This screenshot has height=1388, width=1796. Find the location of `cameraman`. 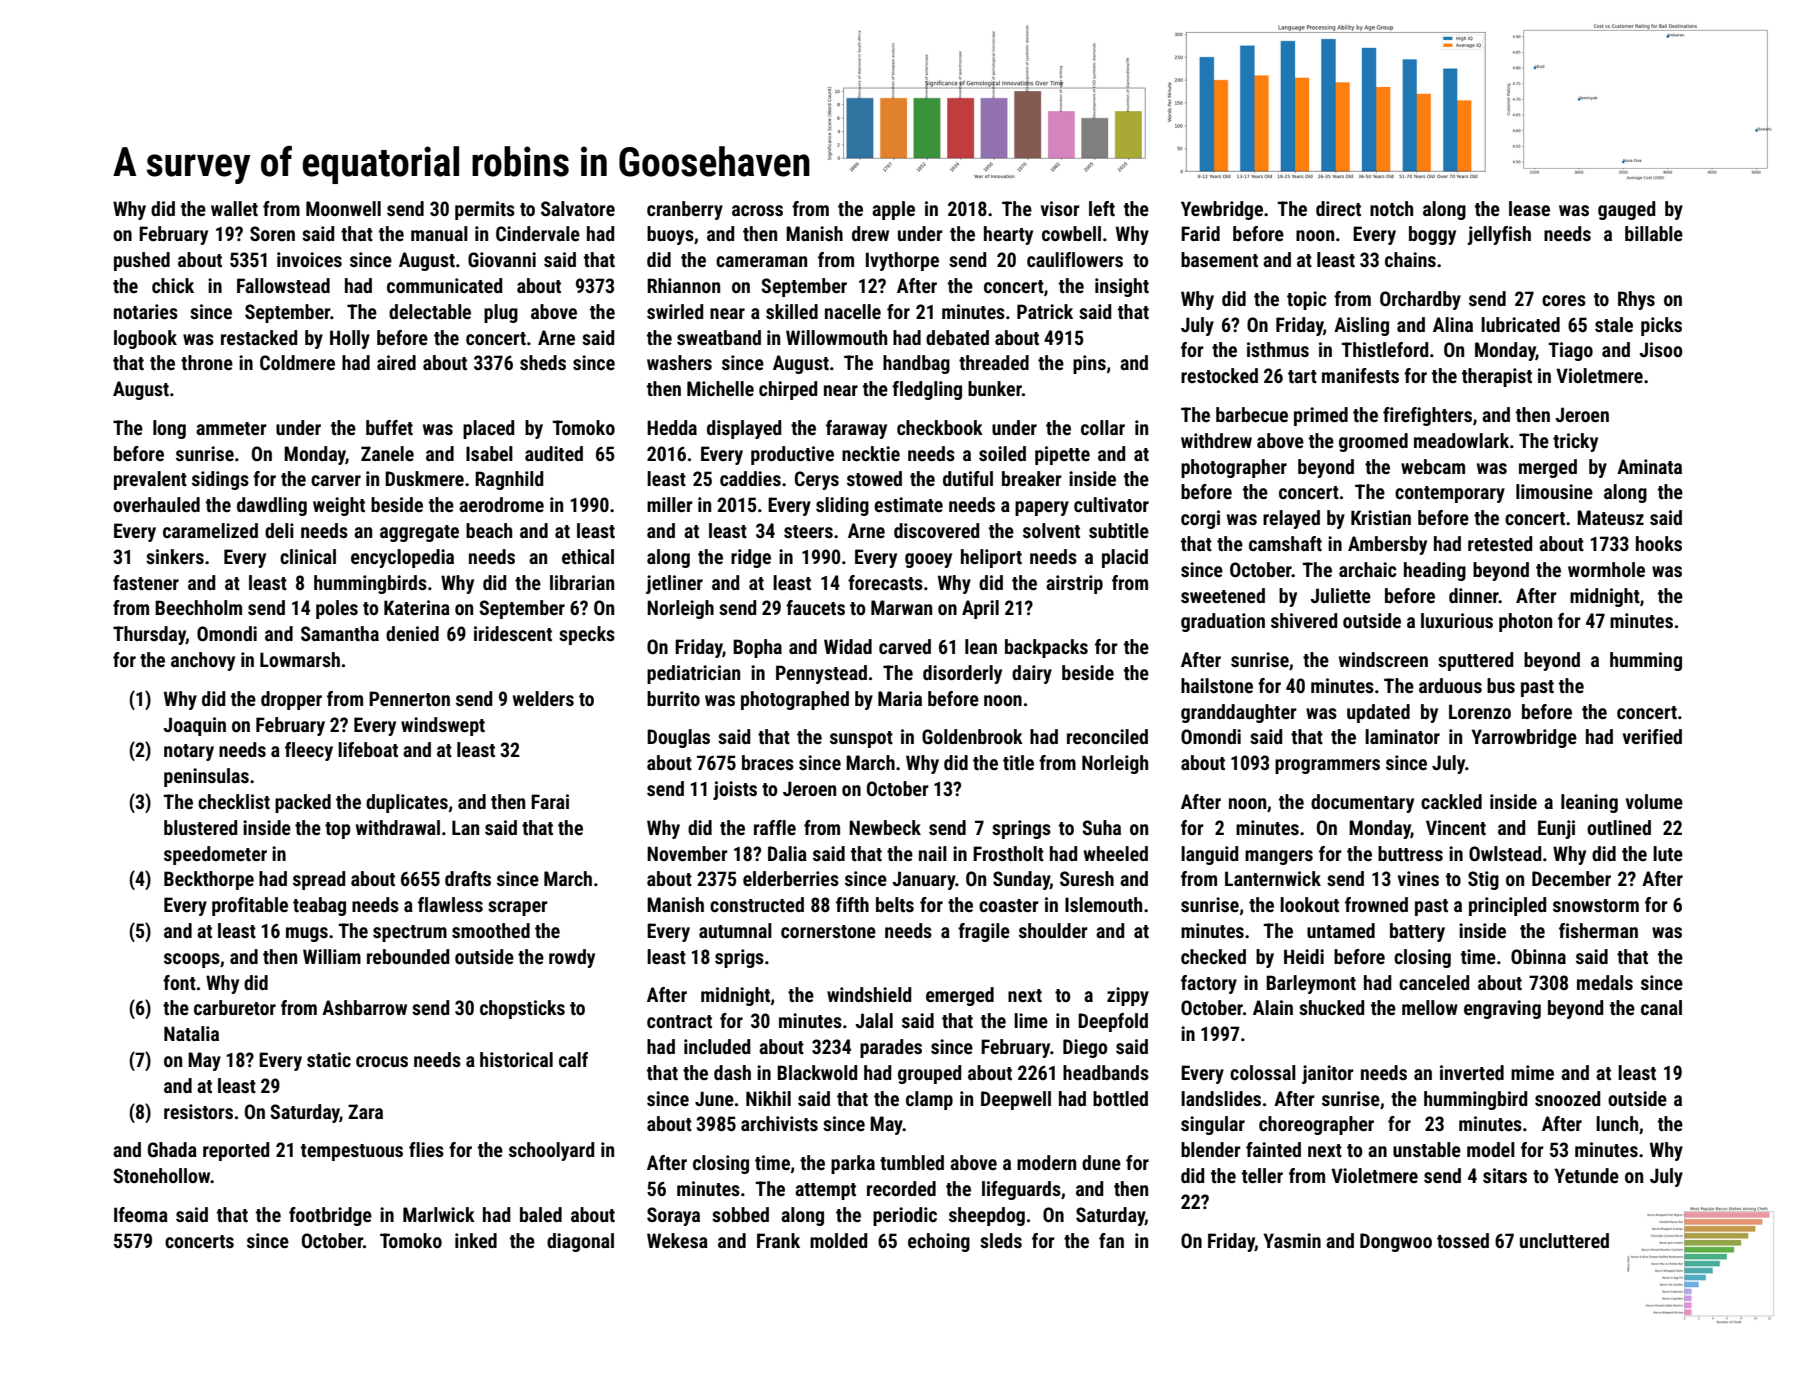

cameraman is located at coordinates (761, 261).
